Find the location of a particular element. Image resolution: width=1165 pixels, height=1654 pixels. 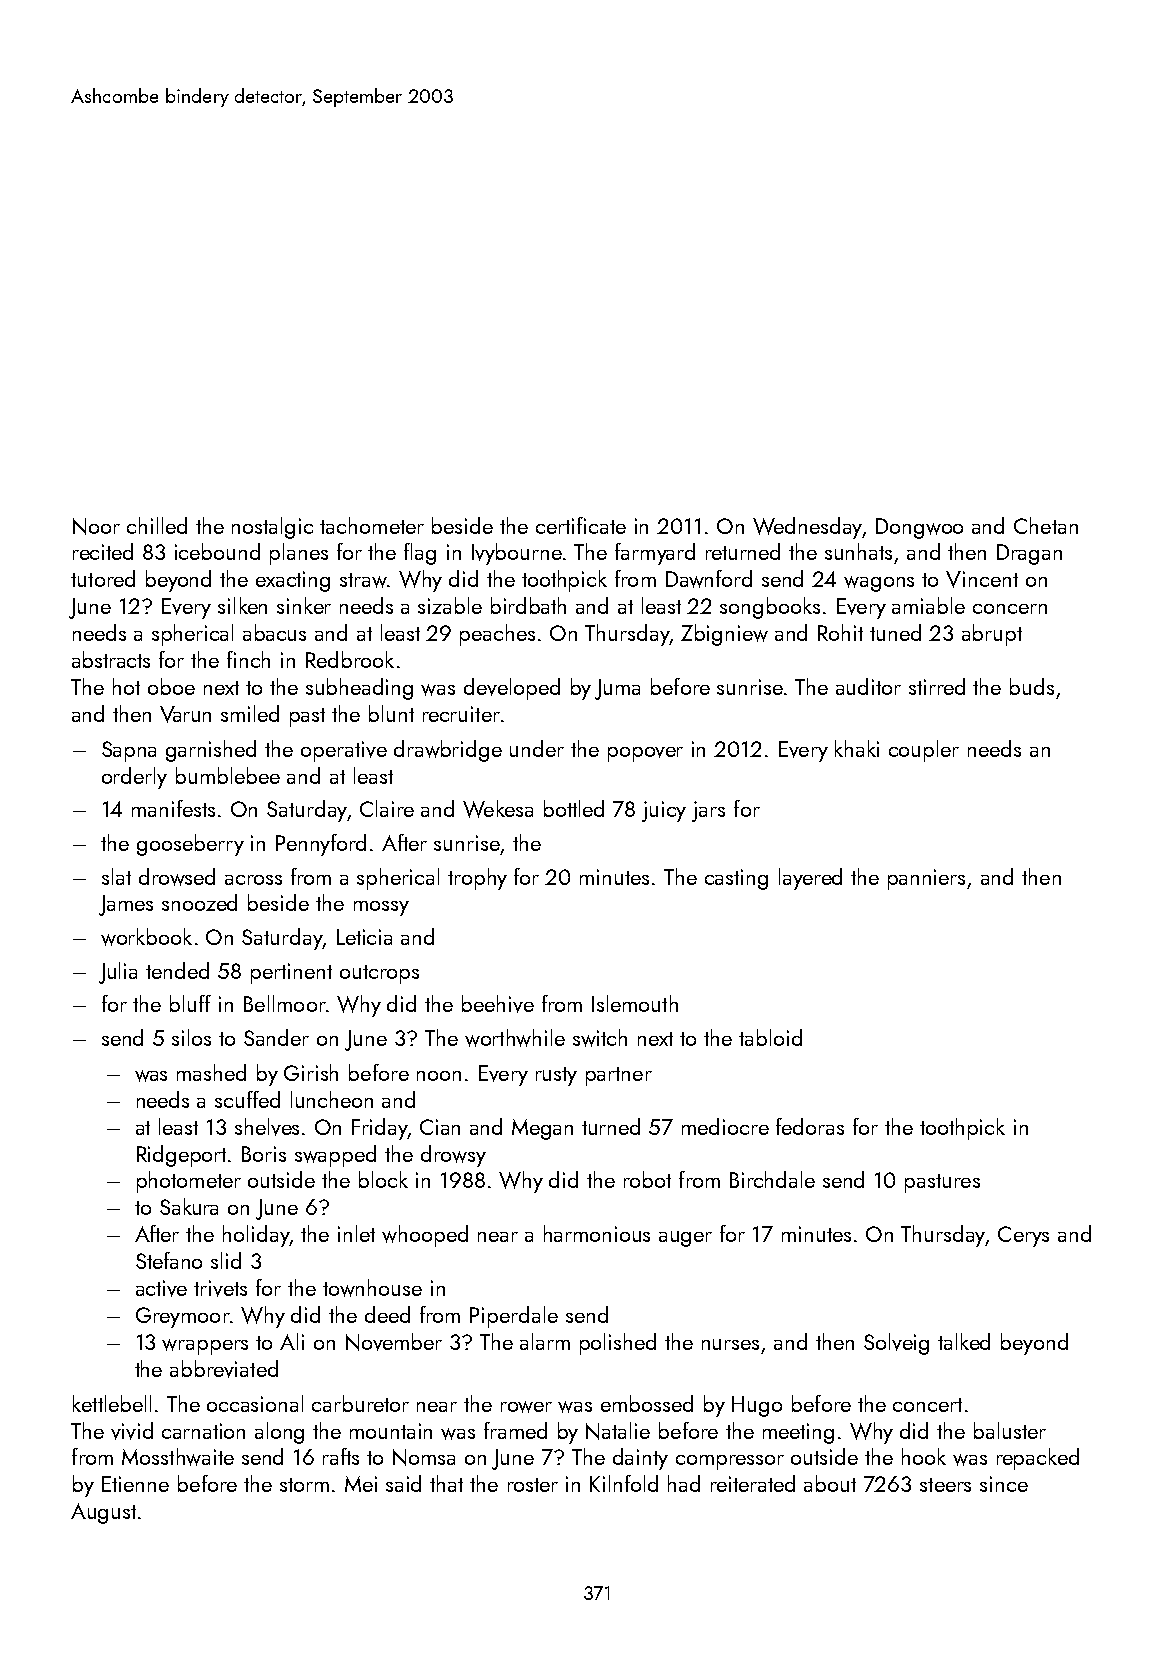

Ivybourne is located at coordinates (517, 554).
